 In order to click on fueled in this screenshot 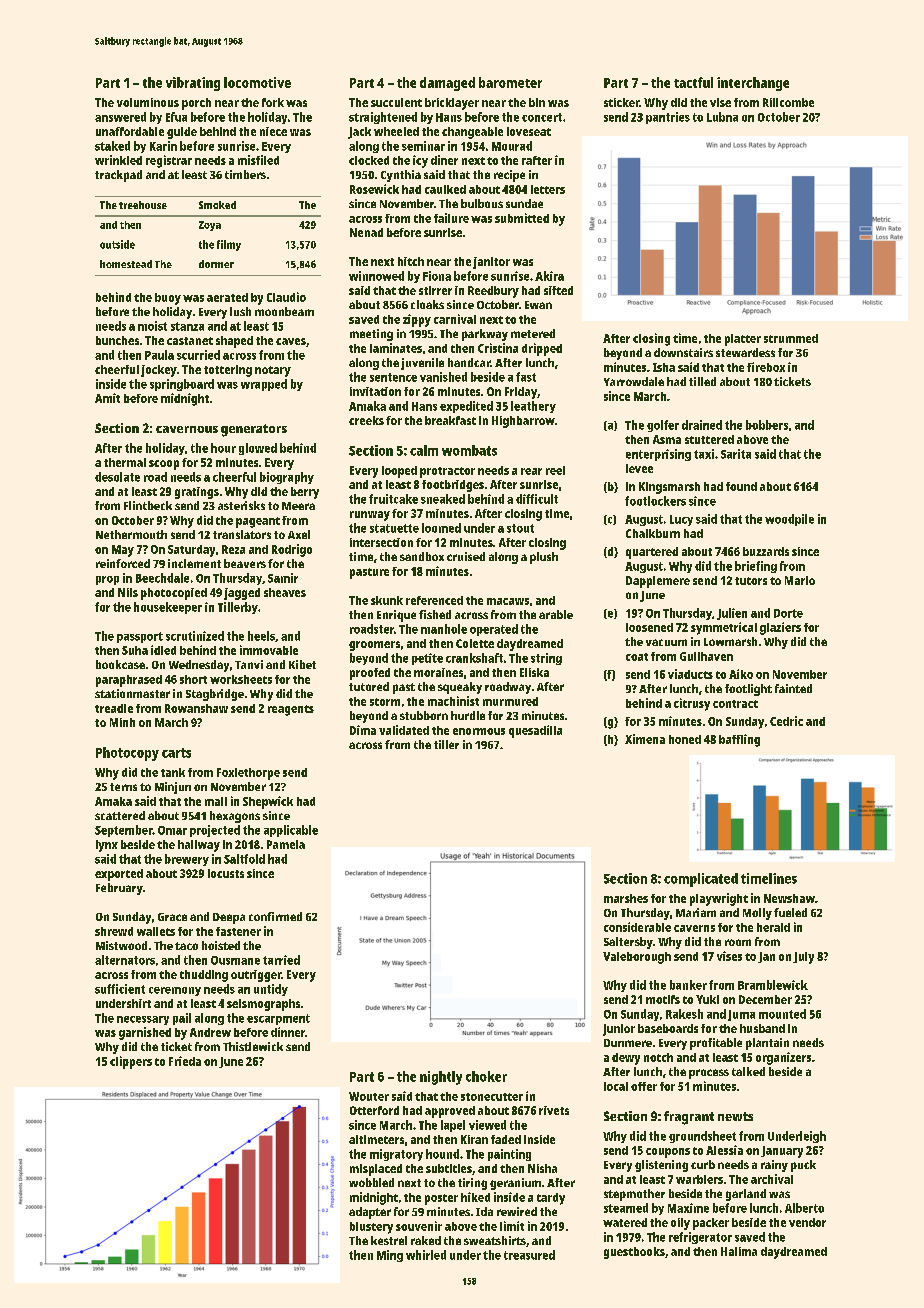, I will do `click(790, 912)`.
